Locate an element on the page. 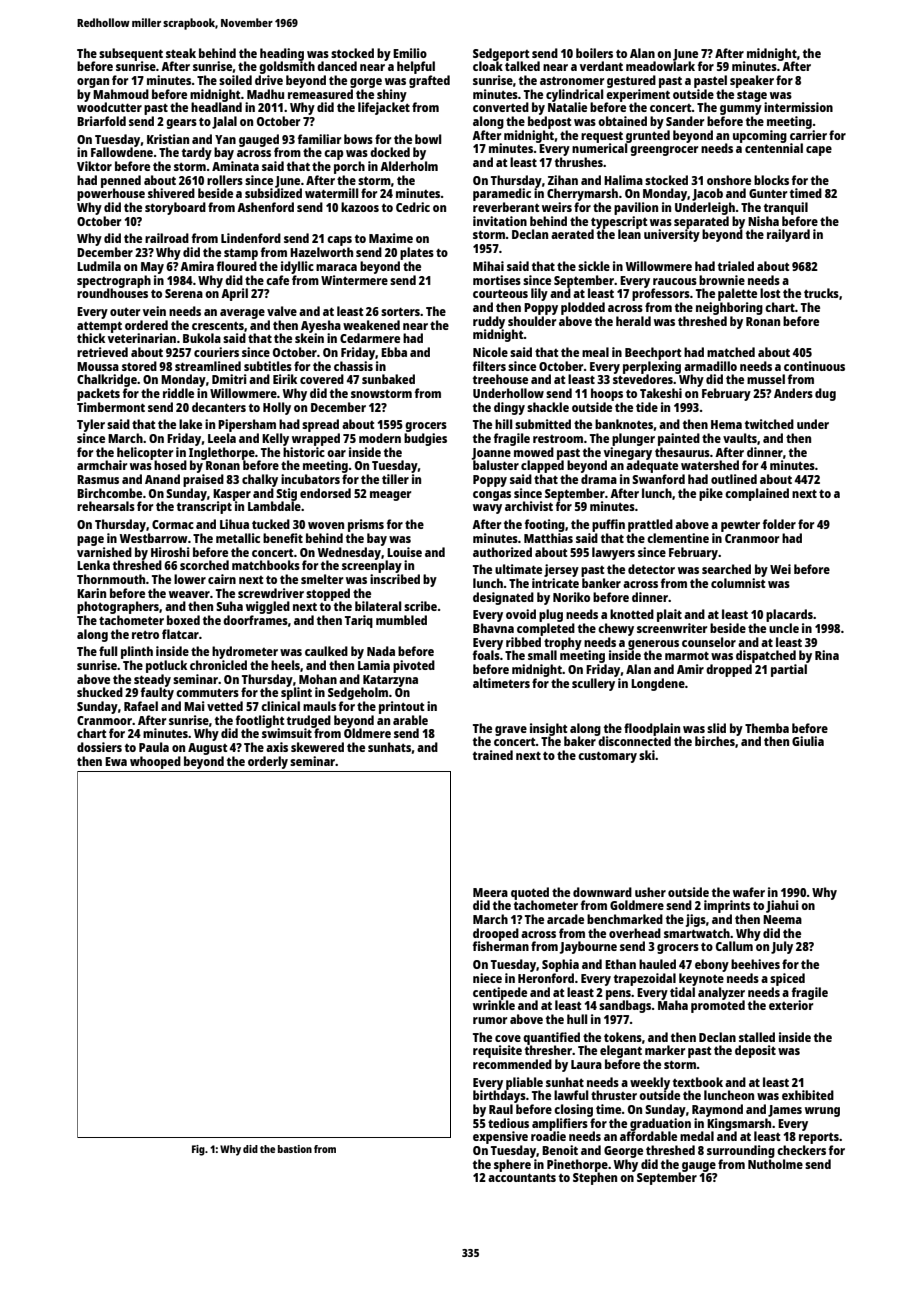  generous is located at coordinates (653, 645).
